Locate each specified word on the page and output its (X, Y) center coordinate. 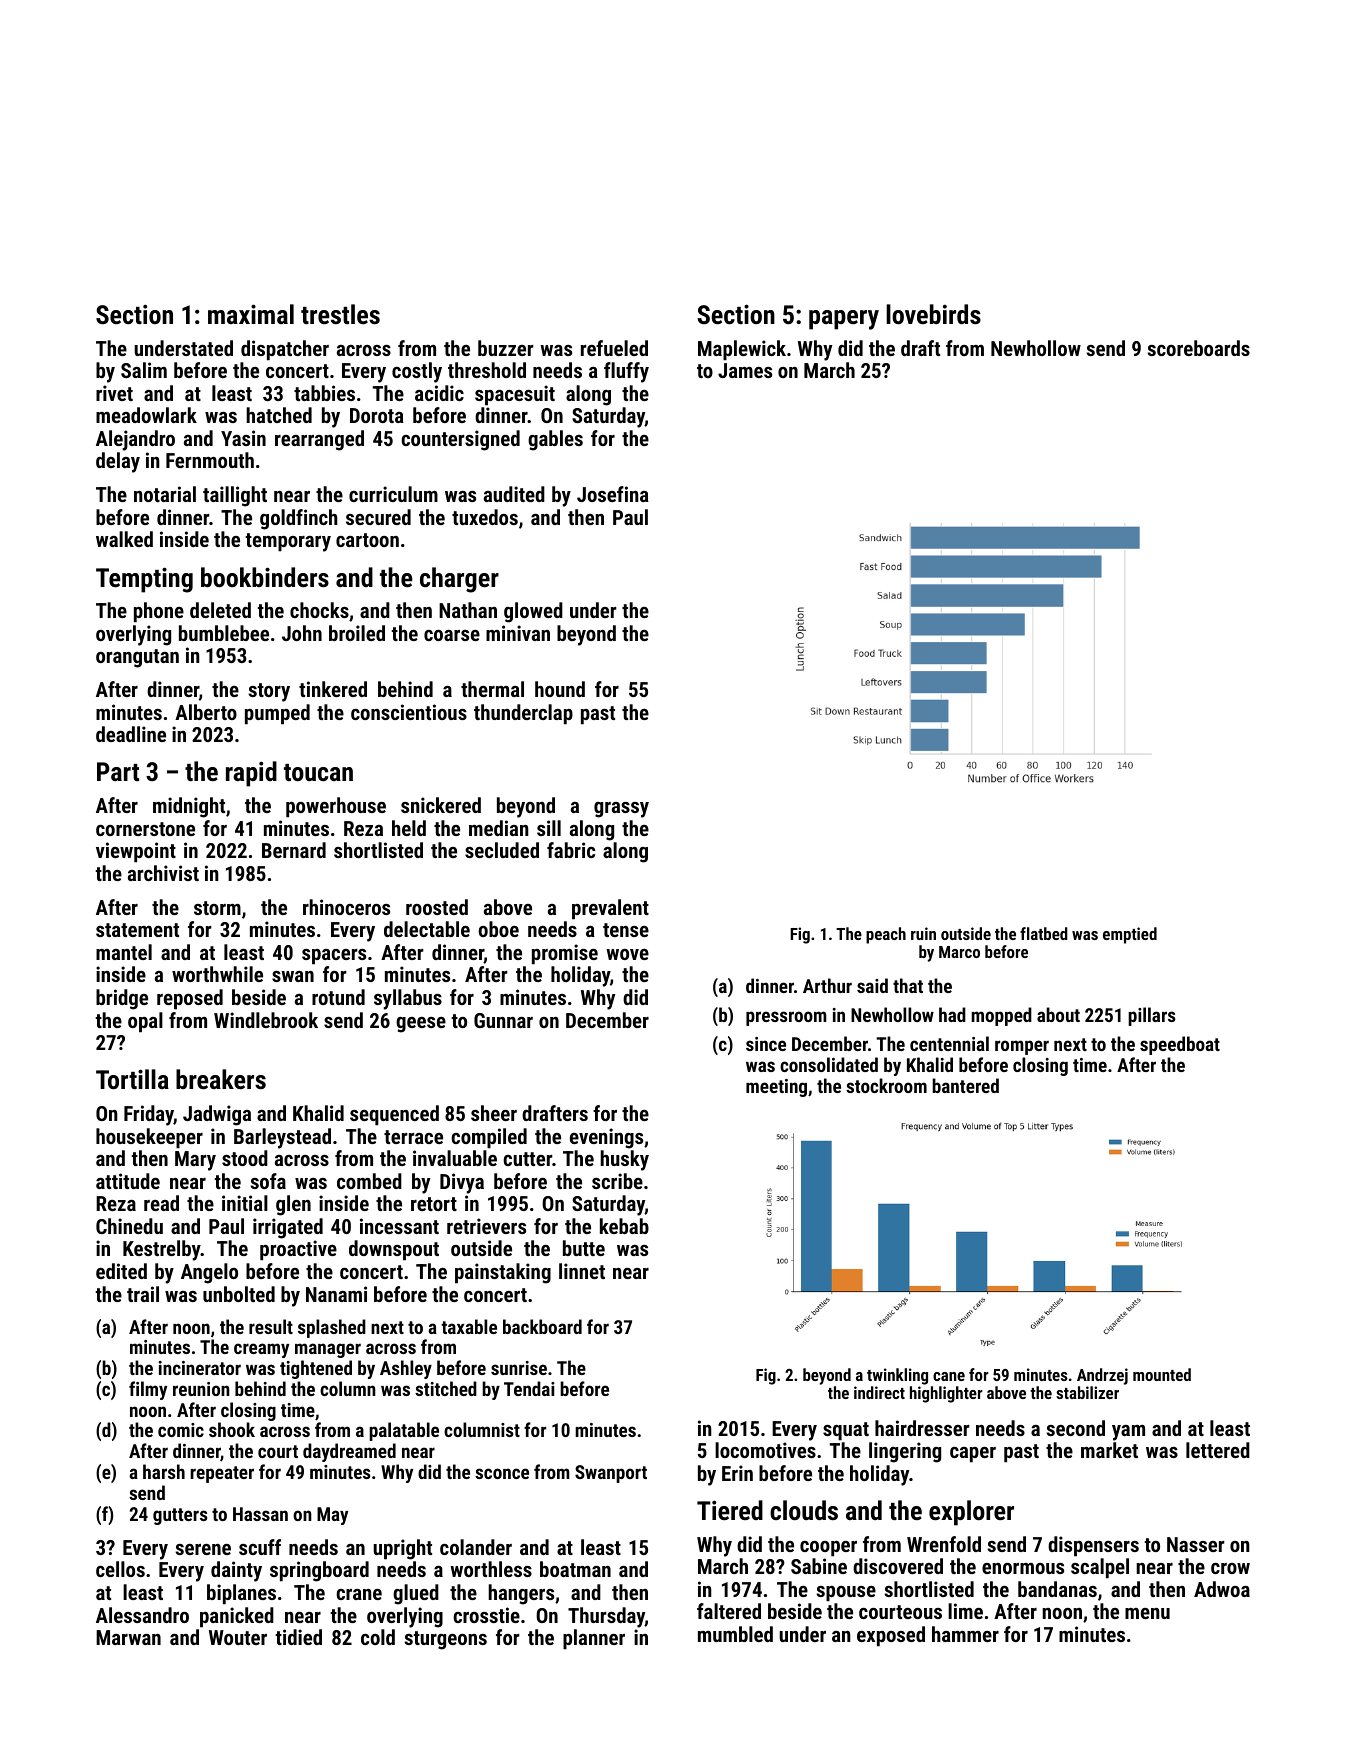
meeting (776, 1088)
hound (560, 689)
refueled (614, 348)
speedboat (1180, 1045)
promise (565, 954)
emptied (1130, 935)
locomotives (765, 1450)
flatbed (1044, 933)
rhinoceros (346, 907)
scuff (260, 1547)
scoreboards (1199, 348)
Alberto (206, 712)
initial (245, 1203)
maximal (251, 314)
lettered (1218, 1450)
